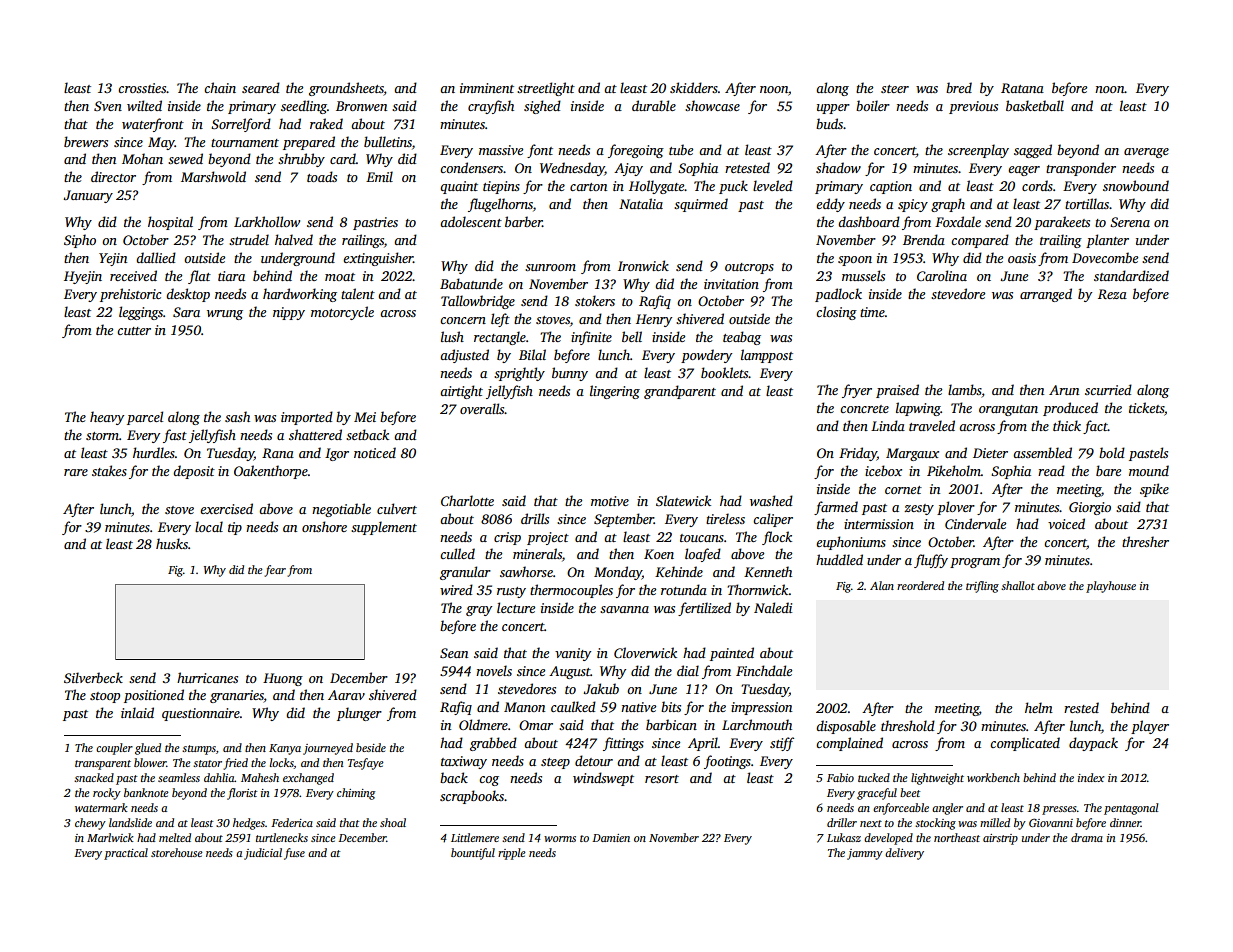 The width and height of the screenshot is (1233, 952). Describe the element at coordinates (542, 107) in the screenshot. I see `sighed` at that location.
